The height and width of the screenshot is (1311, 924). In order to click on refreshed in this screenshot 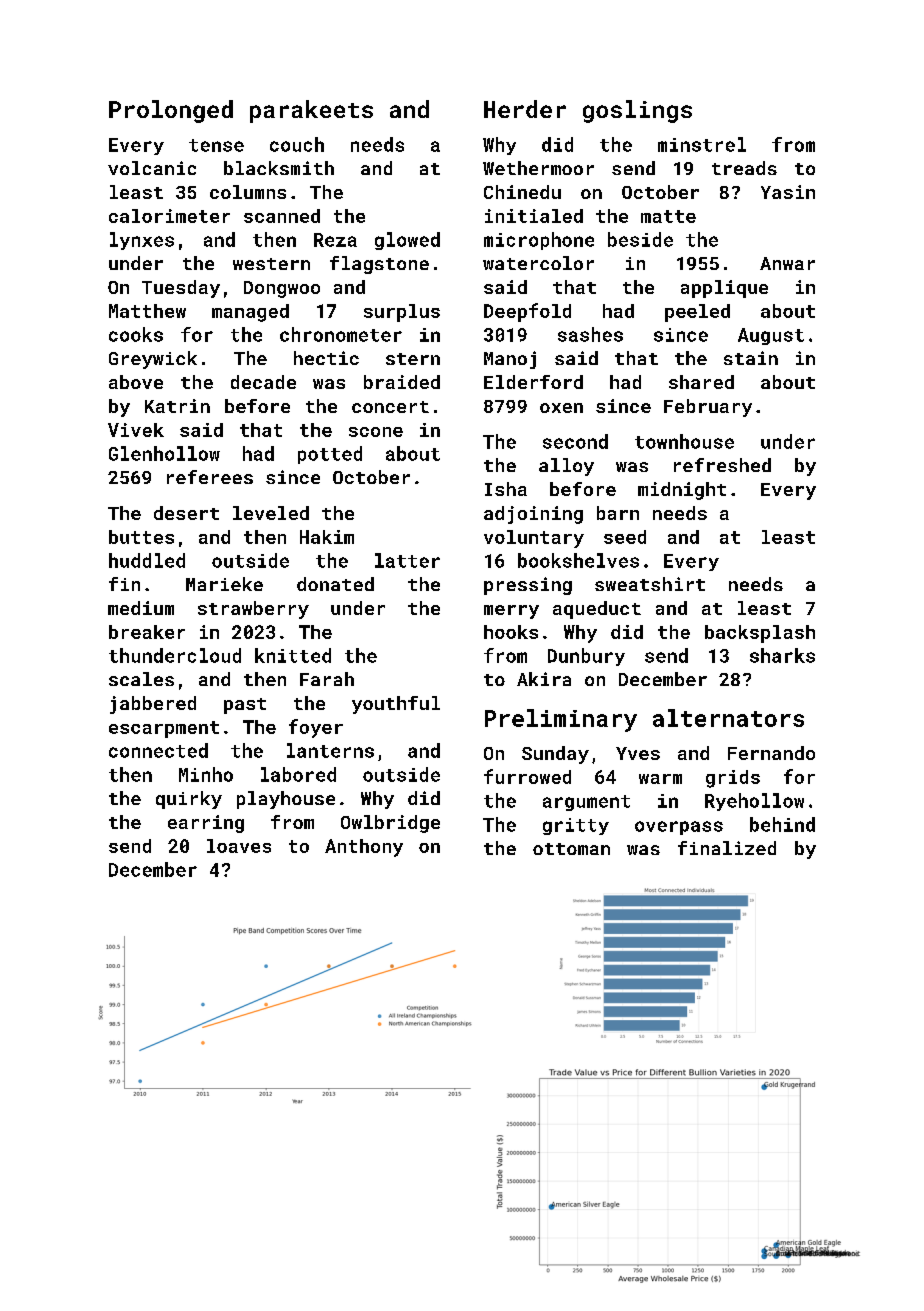, I will do `click(722, 465)`.
